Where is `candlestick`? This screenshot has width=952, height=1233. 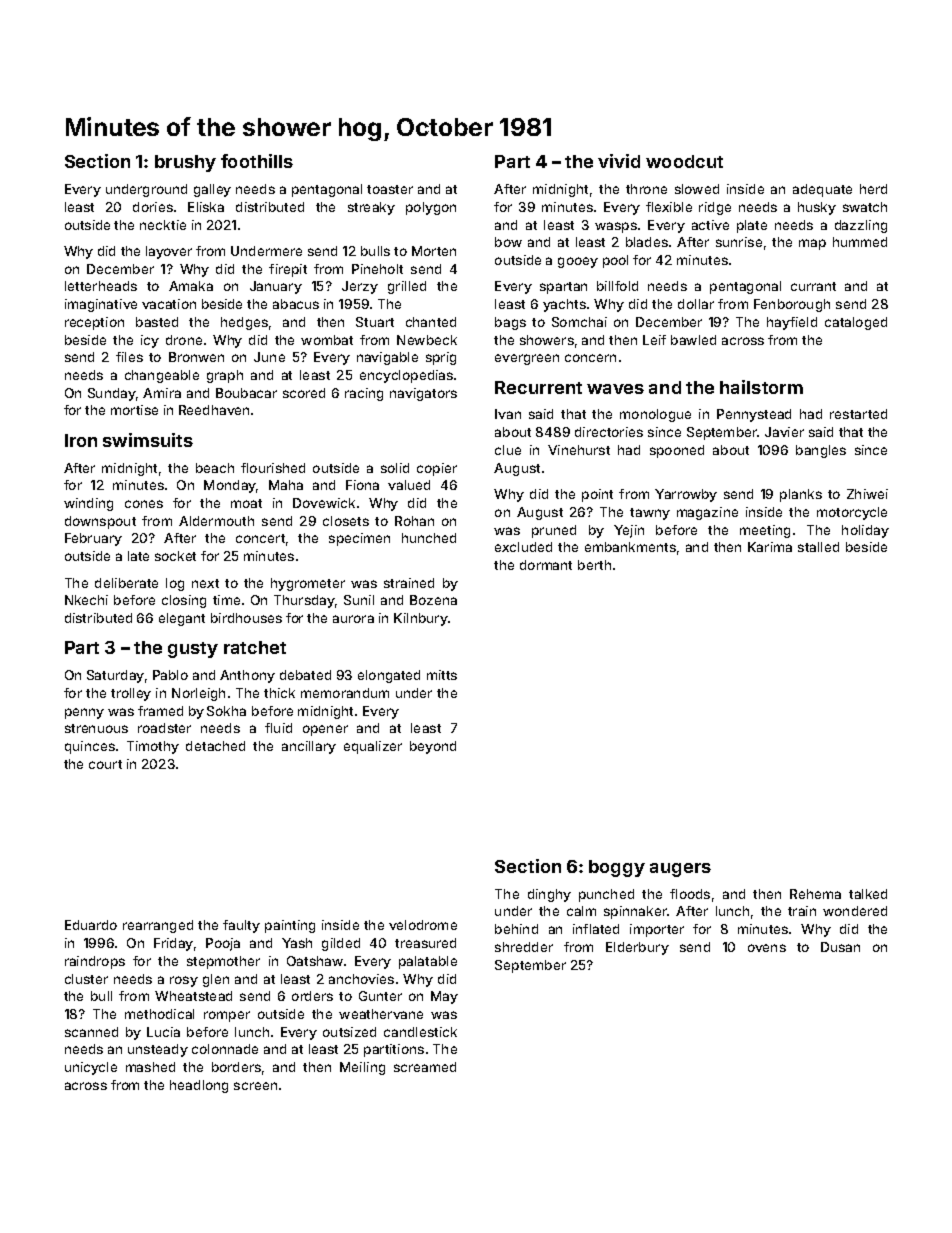
candlestick is located at coordinates (420, 1032).
